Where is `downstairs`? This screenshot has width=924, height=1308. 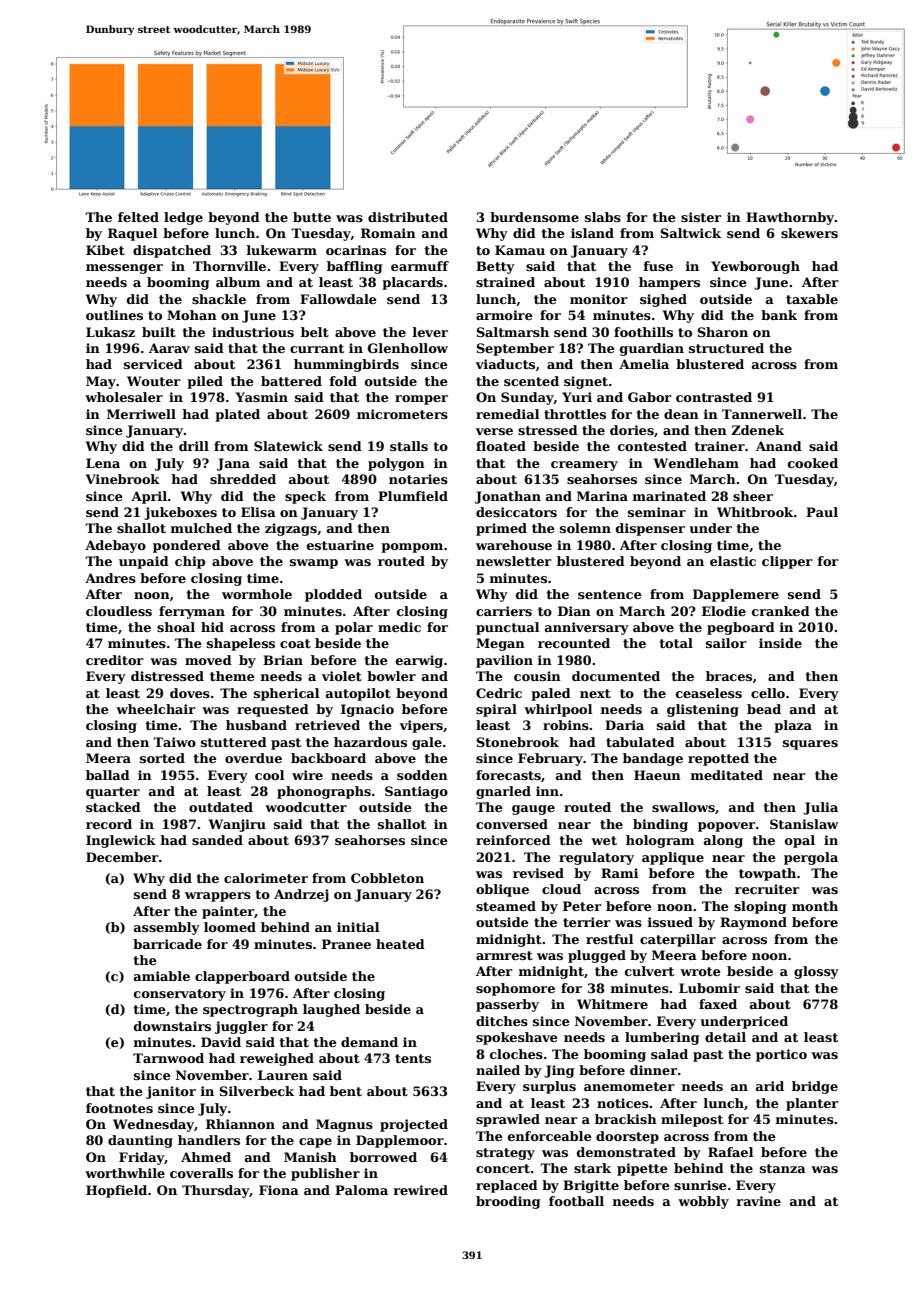
downstairs is located at coordinates (172, 1026).
